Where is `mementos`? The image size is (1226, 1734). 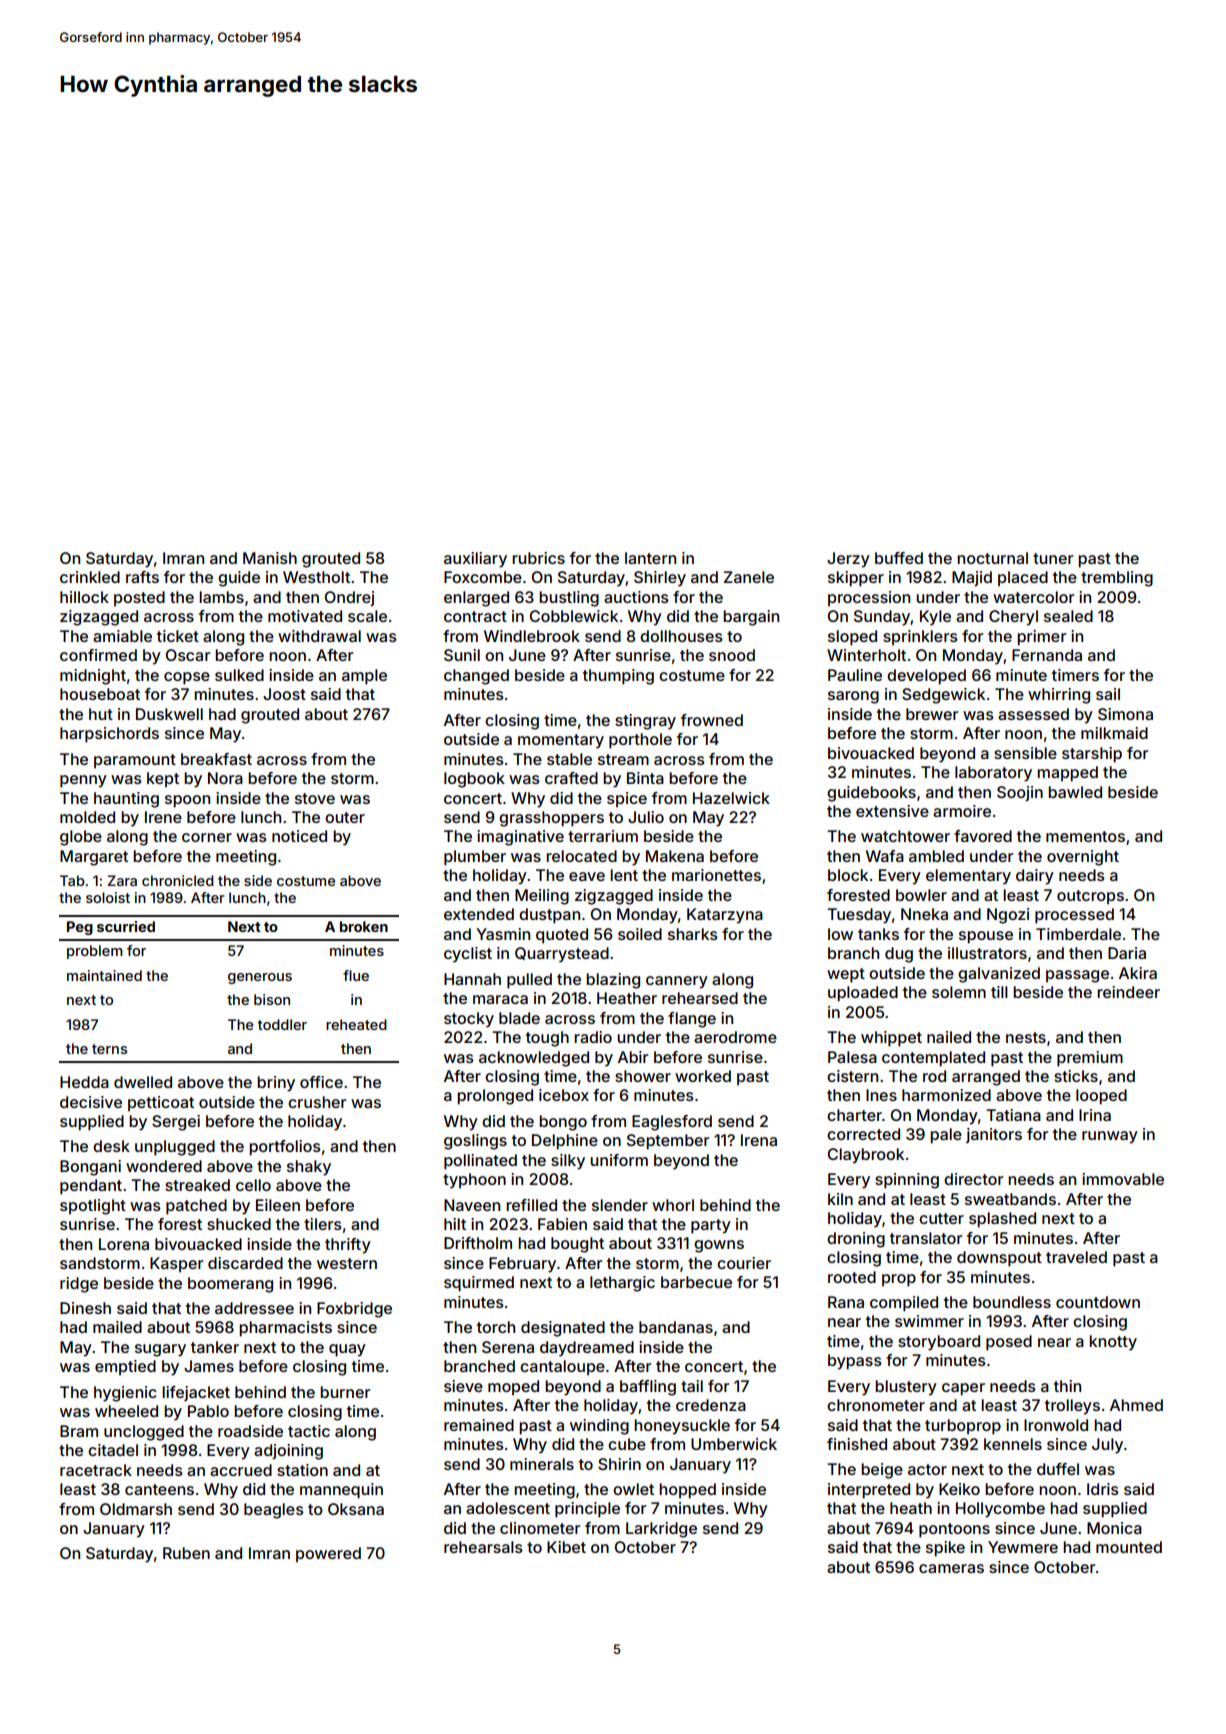 mementos is located at coordinates (1085, 836).
